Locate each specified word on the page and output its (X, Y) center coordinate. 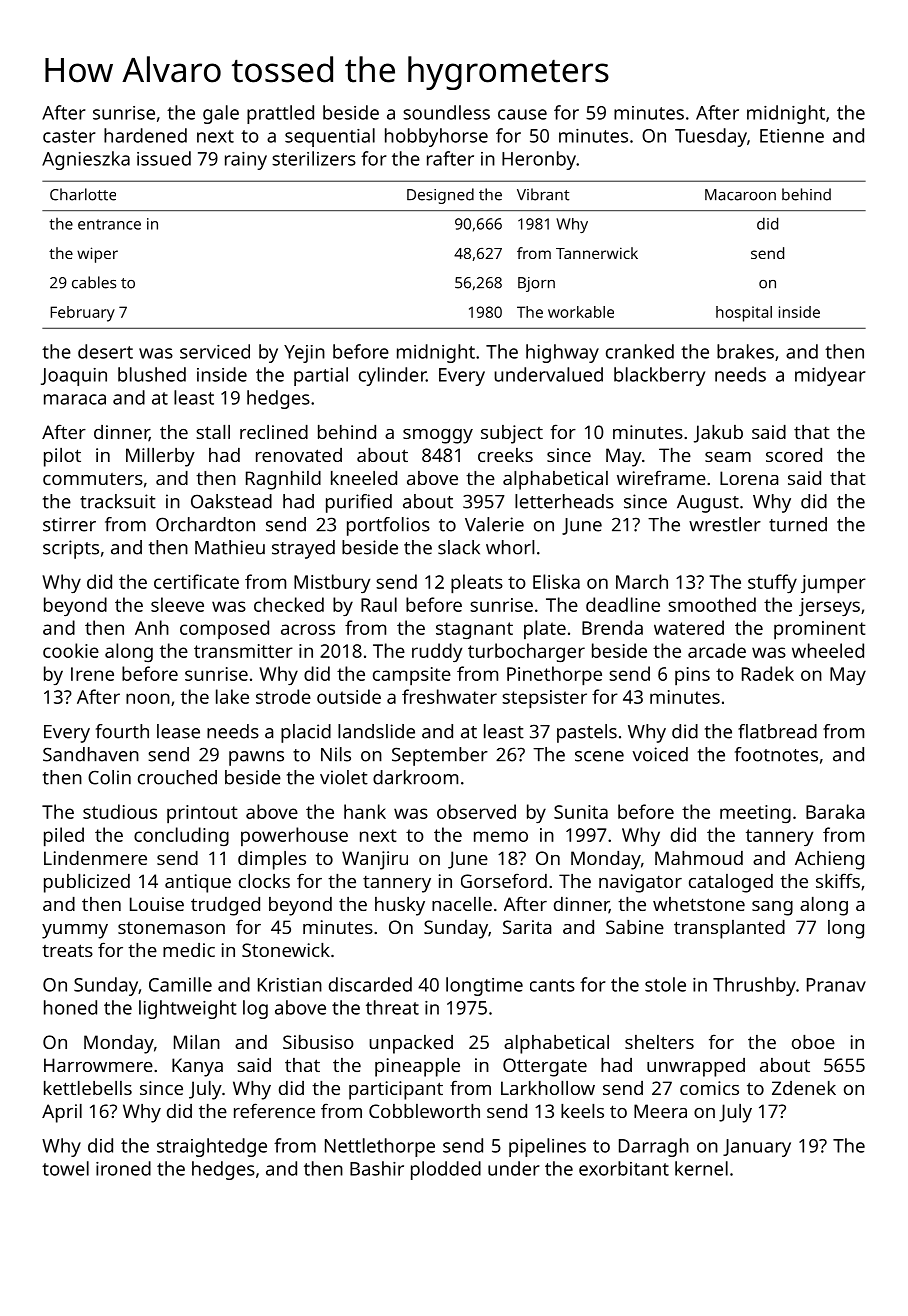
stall (213, 432)
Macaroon (740, 195)
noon (148, 698)
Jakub (718, 434)
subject (512, 434)
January (757, 1148)
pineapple (417, 1067)
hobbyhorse (436, 137)
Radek (768, 673)
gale (221, 114)
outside (349, 696)
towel (65, 1168)
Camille (180, 984)
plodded (446, 1170)
